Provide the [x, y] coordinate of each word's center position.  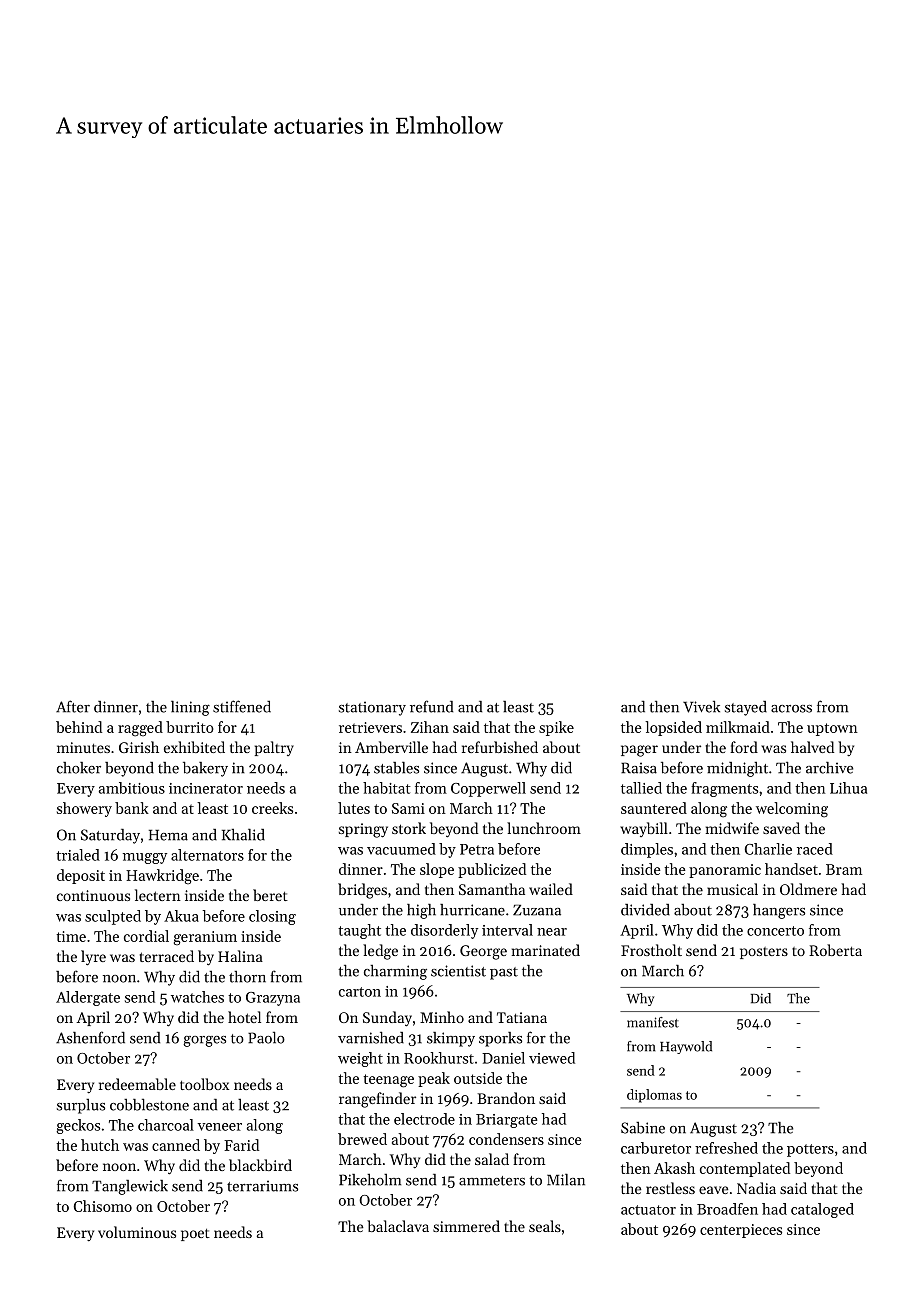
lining [190, 708]
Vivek [701, 706]
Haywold [686, 1047]
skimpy [451, 1039]
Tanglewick [130, 1187]
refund [431, 706]
